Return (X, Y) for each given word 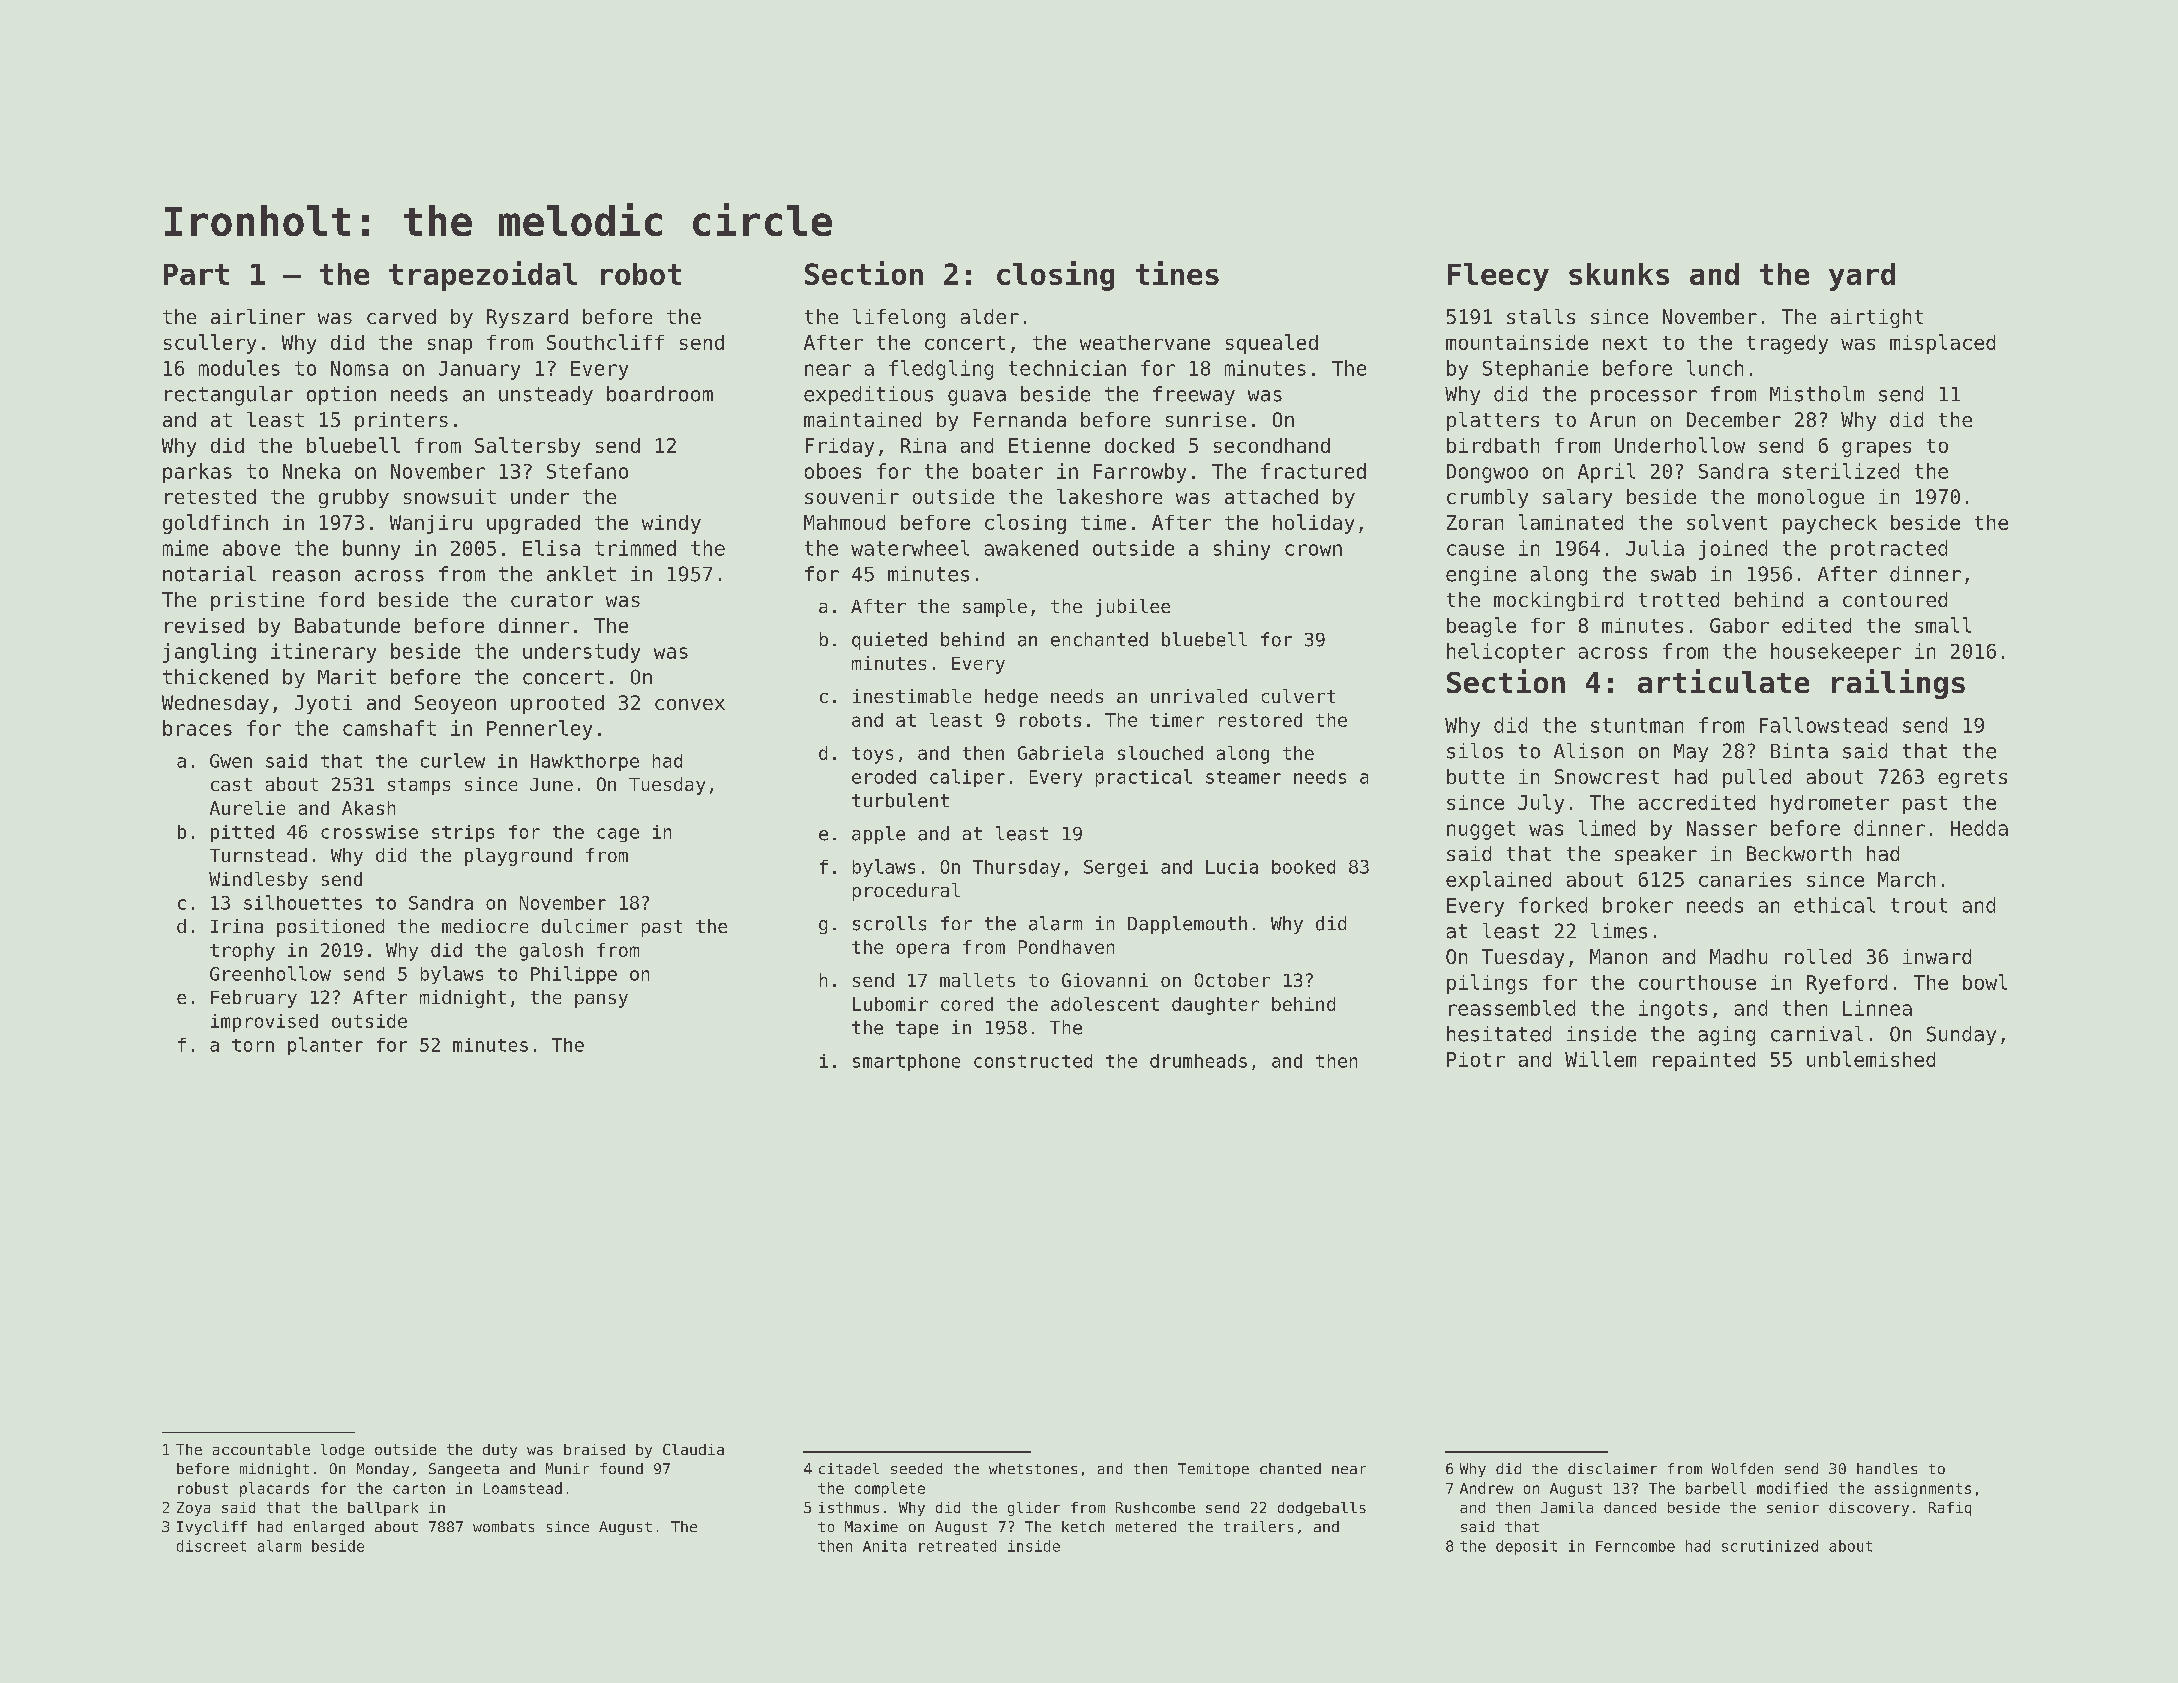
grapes (1876, 449)
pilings (1487, 984)
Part (196, 274)
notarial (209, 574)
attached (1271, 496)
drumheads (1198, 1061)
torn (253, 1045)
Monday (383, 1470)
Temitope (1213, 1470)
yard (1862, 277)
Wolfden (1742, 1468)
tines (1177, 273)
